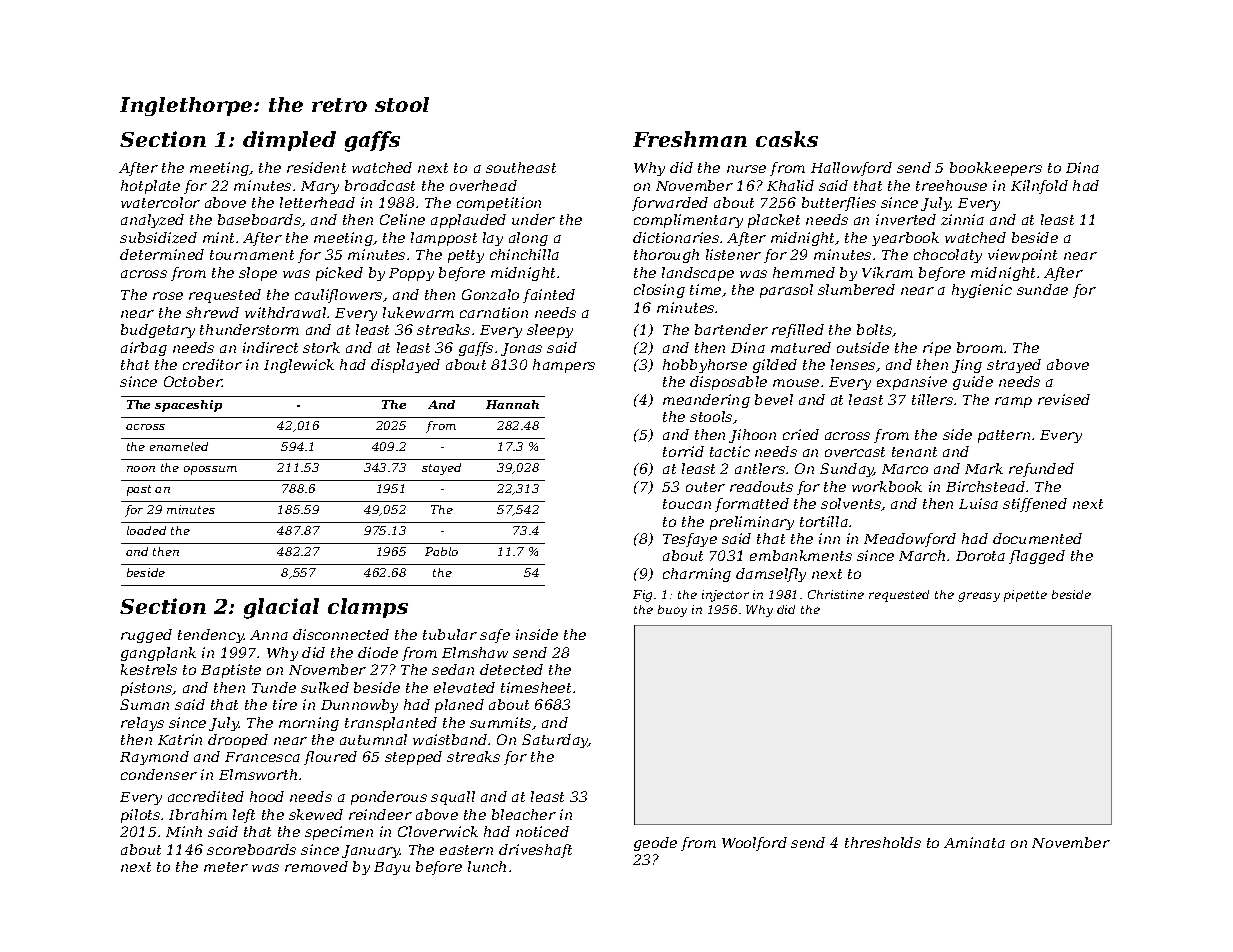 The image size is (1233, 952). I want to click on safe, so click(495, 636).
